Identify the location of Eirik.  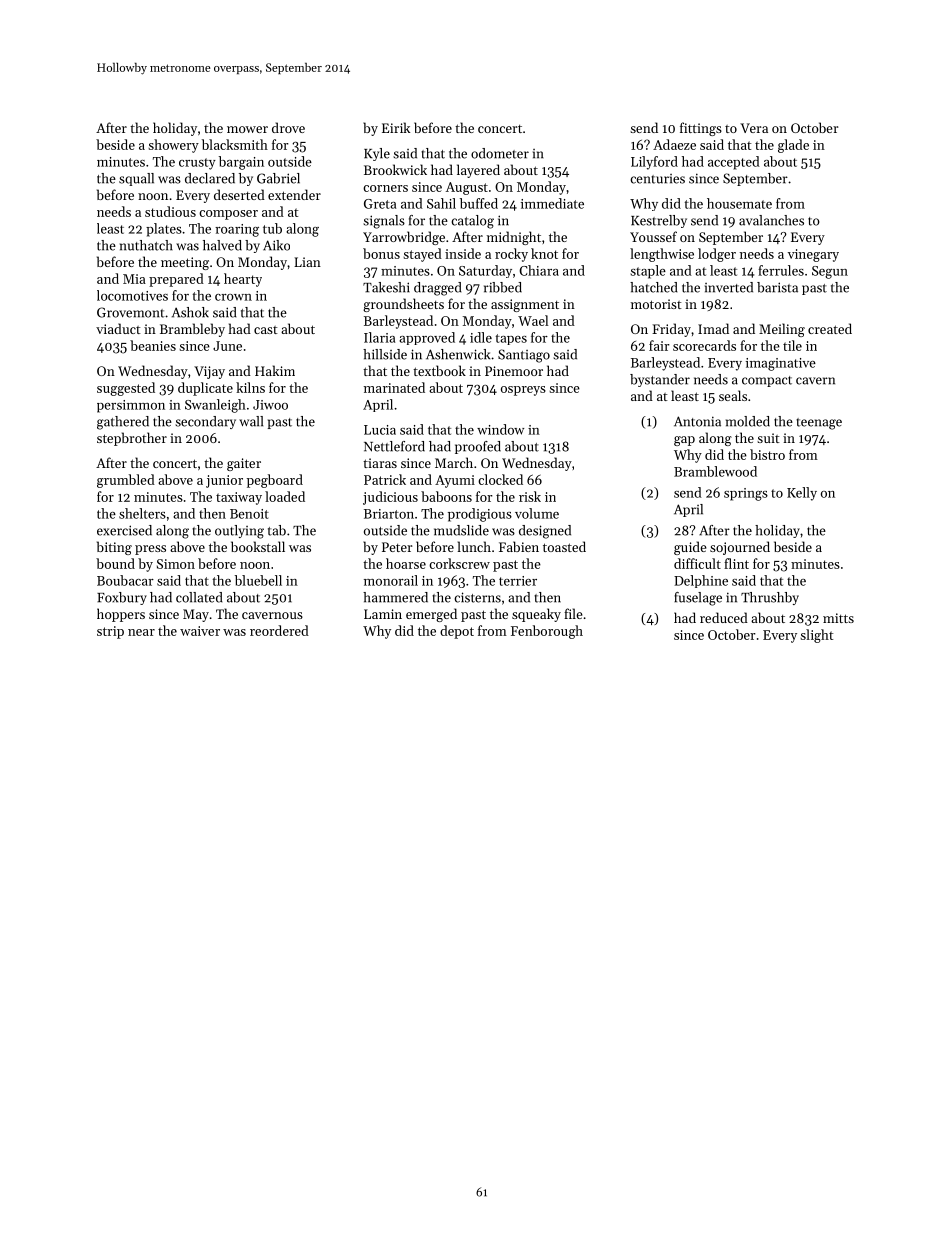
(396, 127).
